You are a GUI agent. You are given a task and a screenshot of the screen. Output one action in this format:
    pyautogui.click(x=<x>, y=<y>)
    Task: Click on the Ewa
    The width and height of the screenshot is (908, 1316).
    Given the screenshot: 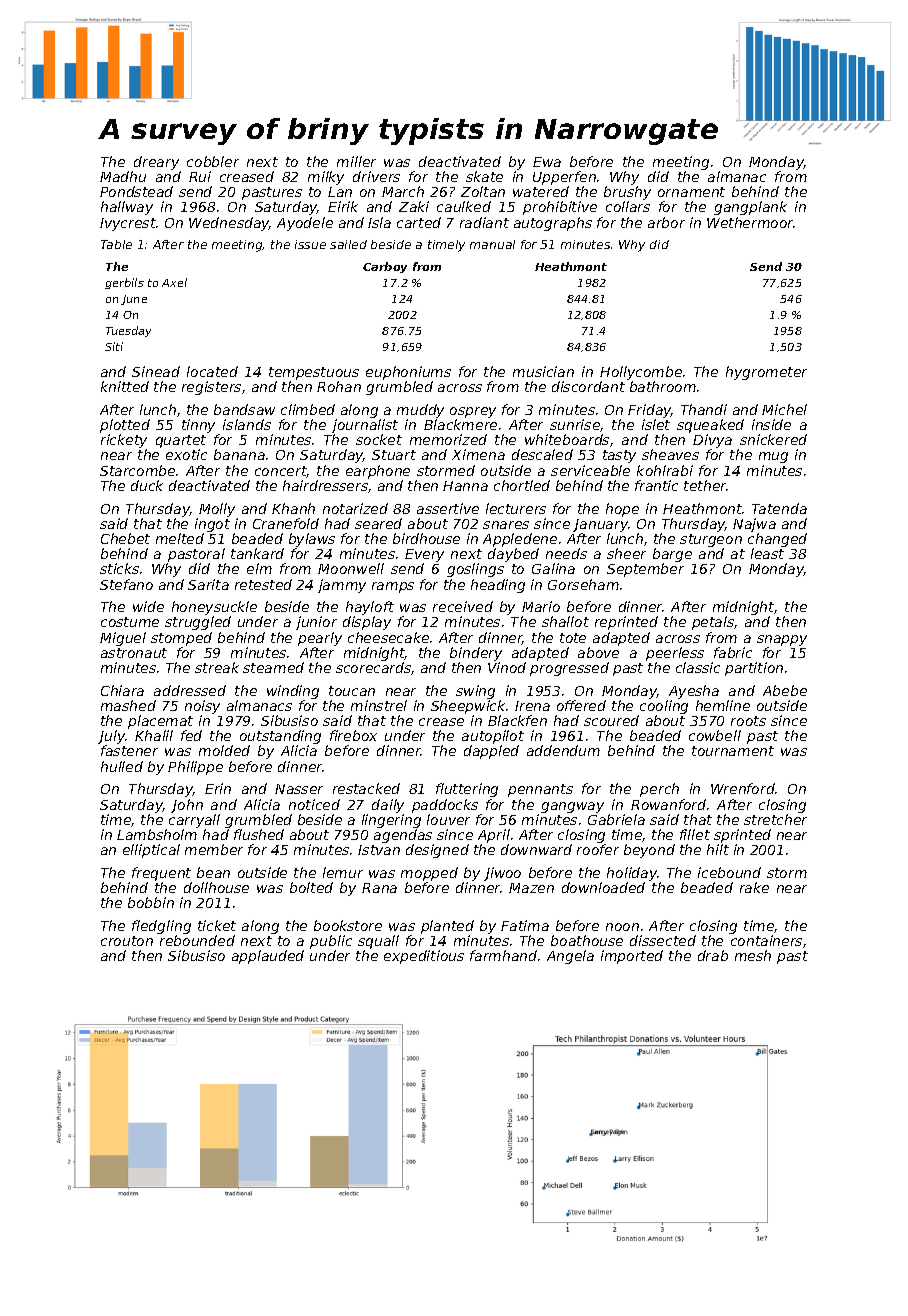 What is the action you would take?
    pyautogui.click(x=547, y=162)
